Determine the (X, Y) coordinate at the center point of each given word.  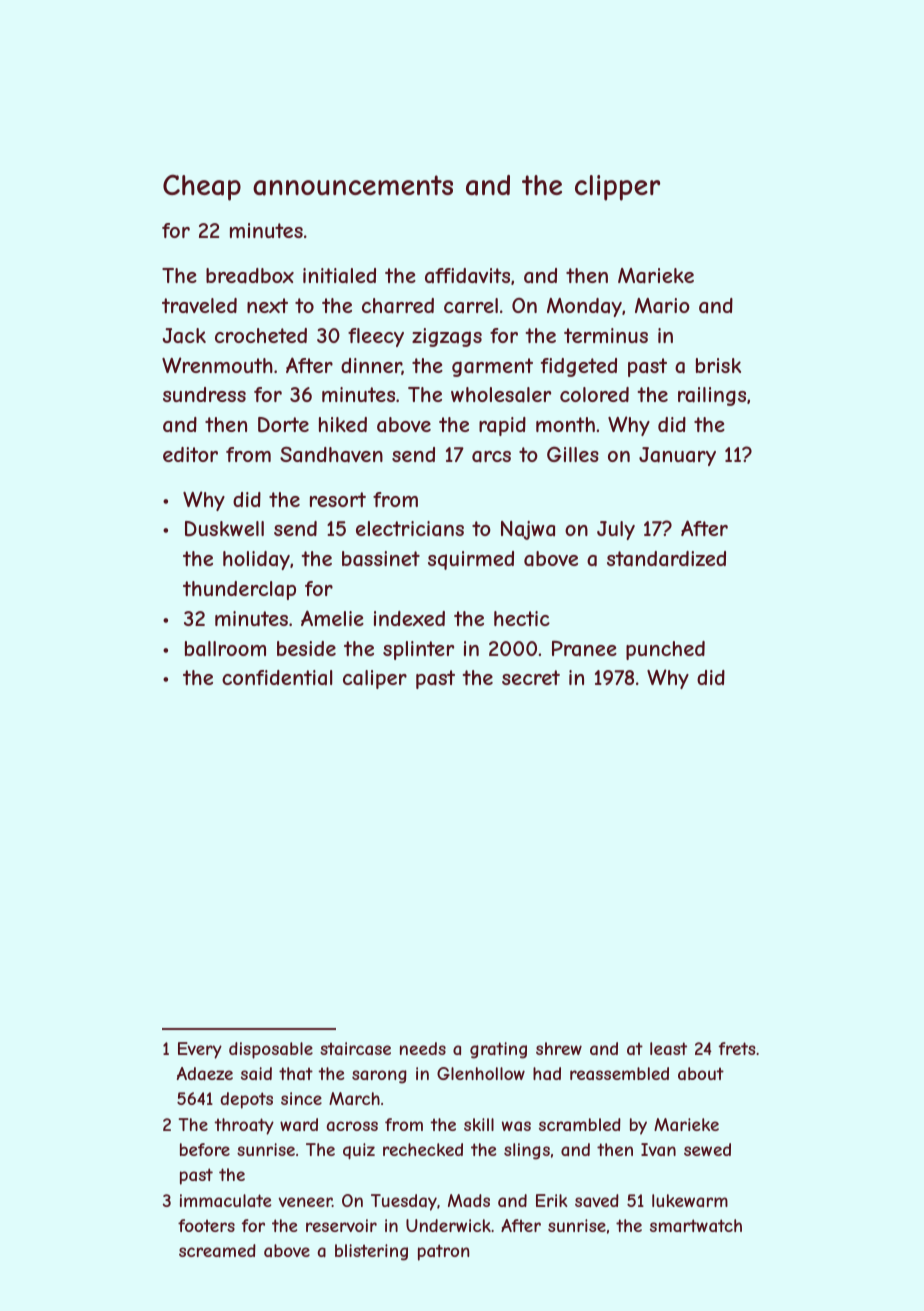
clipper (617, 188)
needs (423, 1048)
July (616, 530)
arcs (491, 457)
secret (531, 677)
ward (299, 1124)
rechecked (423, 1149)
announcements (353, 185)
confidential (277, 678)
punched (665, 650)
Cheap (202, 187)
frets (736, 1048)
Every (200, 1050)
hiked (343, 424)
